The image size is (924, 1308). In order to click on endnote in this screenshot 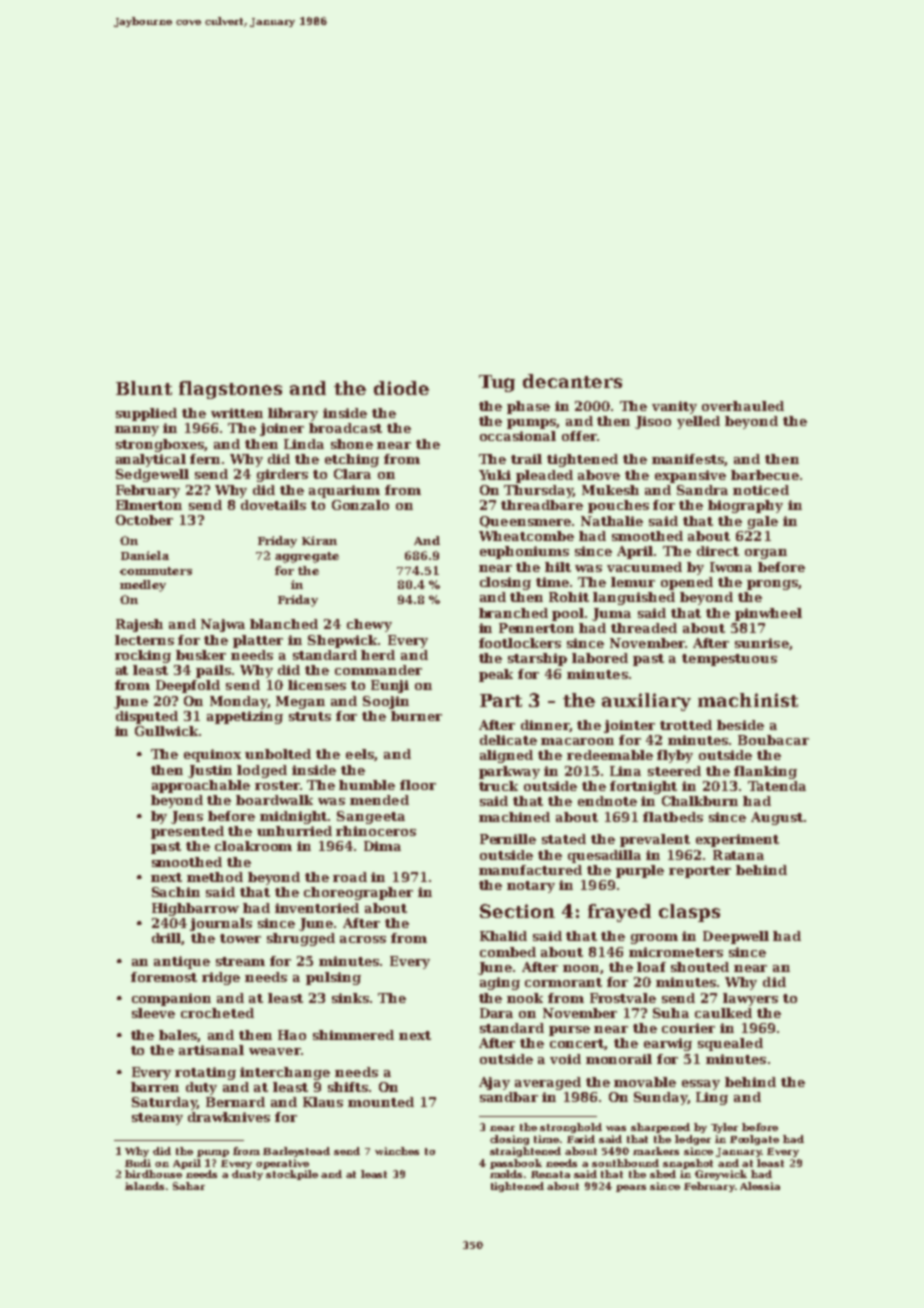, I will do `click(607, 801)`.
